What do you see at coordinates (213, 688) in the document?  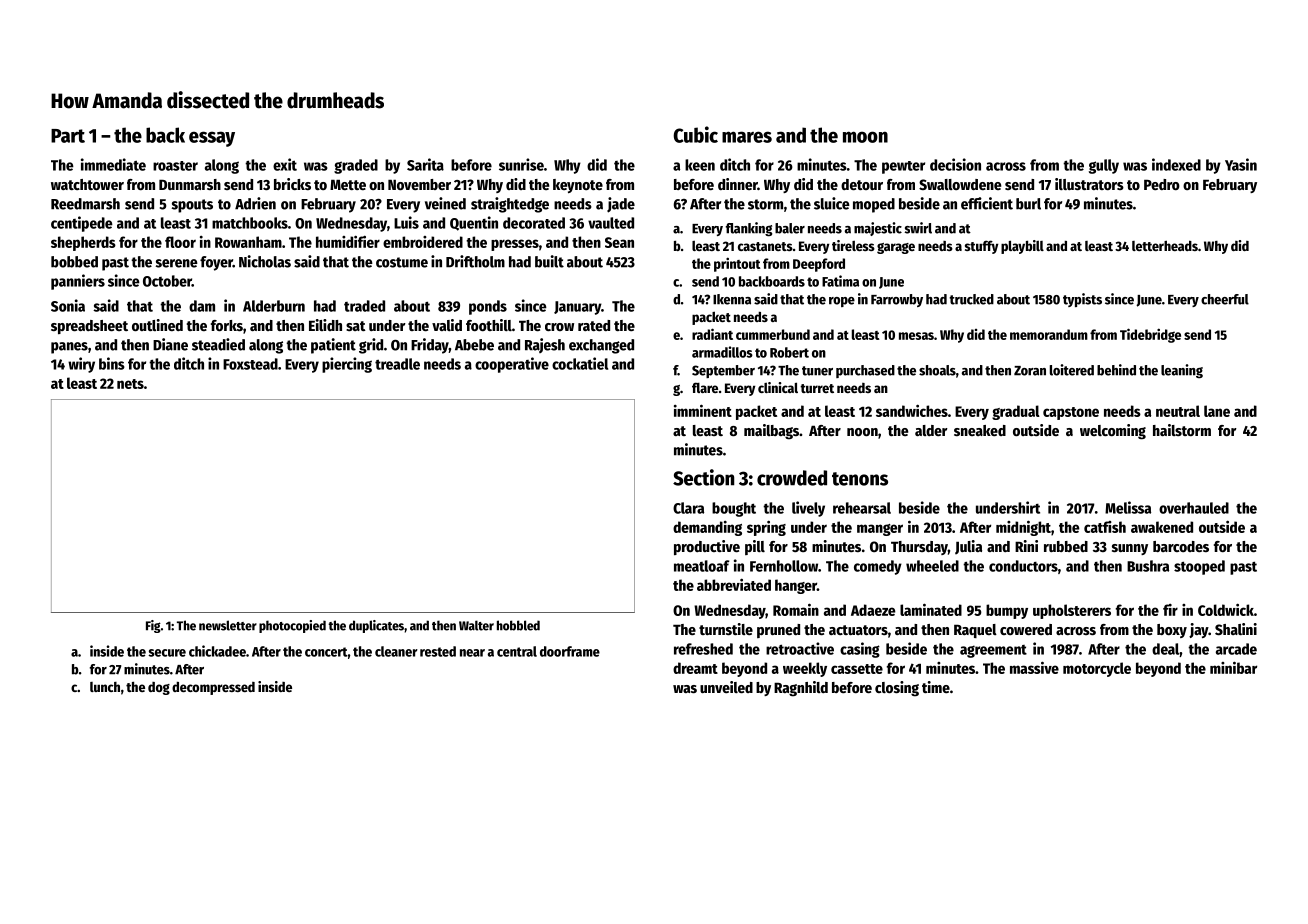 I see `decompressed` at bounding box center [213, 688].
